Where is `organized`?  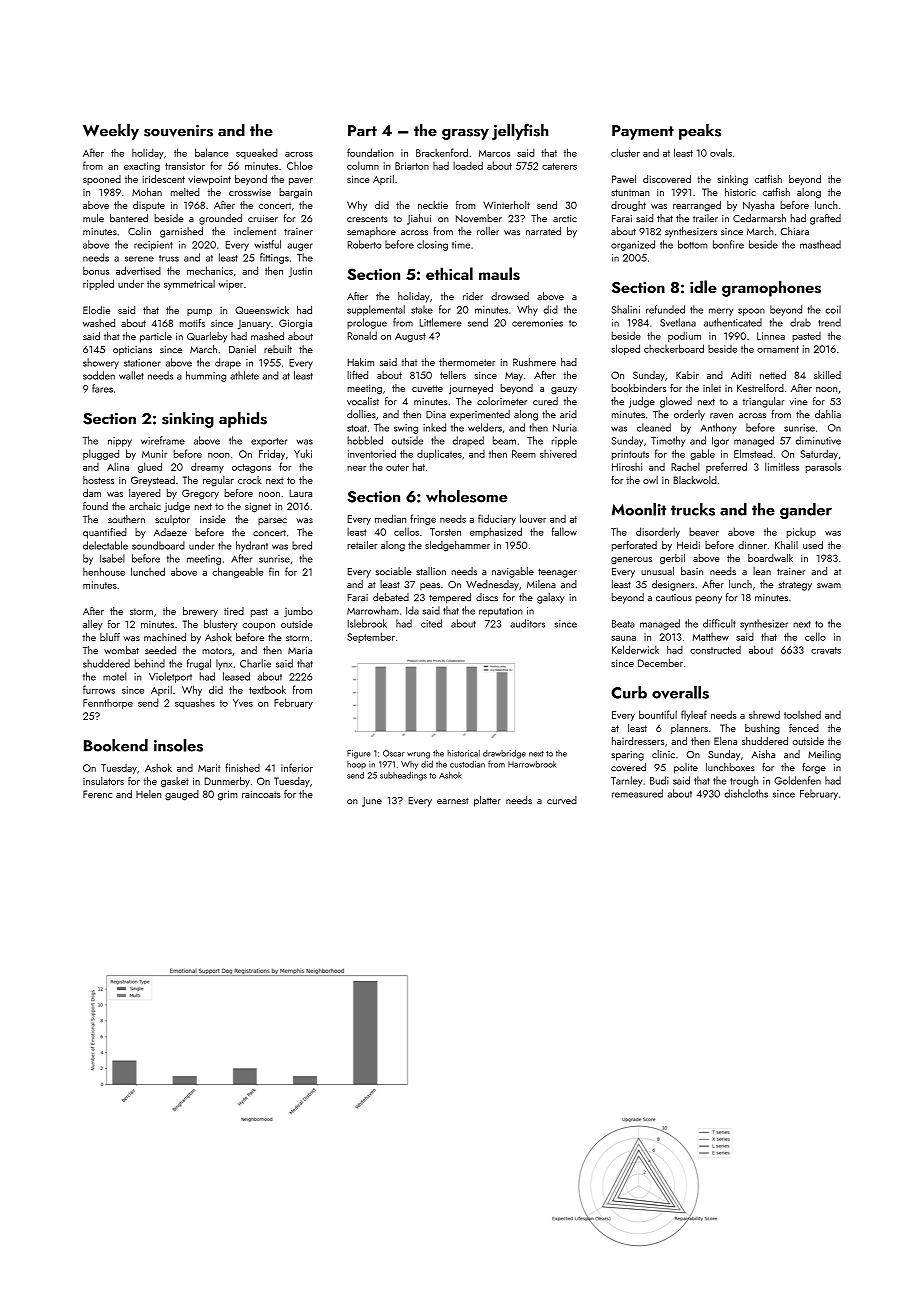 organized is located at coordinates (633, 245).
